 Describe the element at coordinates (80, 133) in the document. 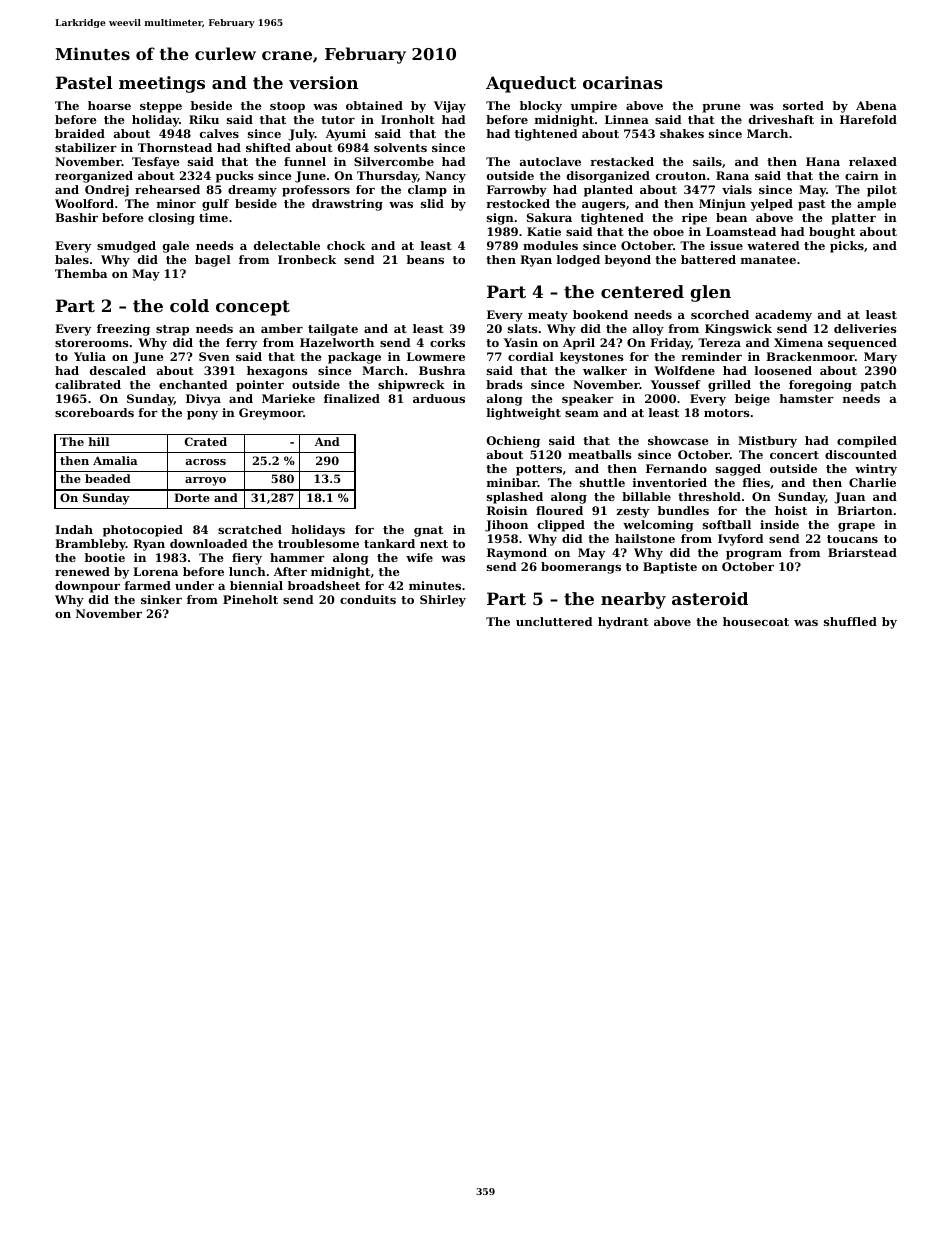

I see `braided` at that location.
